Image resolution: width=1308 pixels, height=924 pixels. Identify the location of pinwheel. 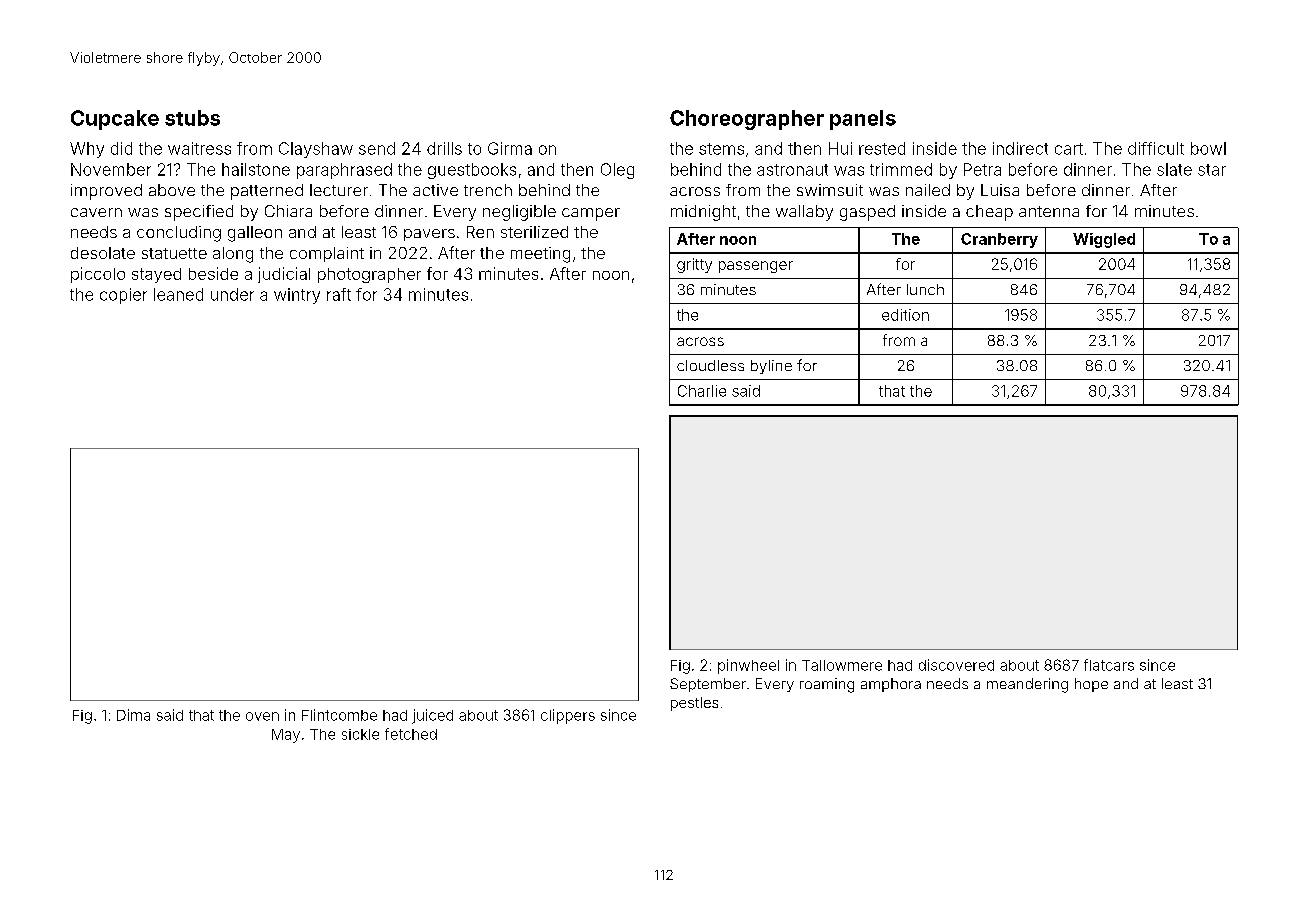
(748, 666).
